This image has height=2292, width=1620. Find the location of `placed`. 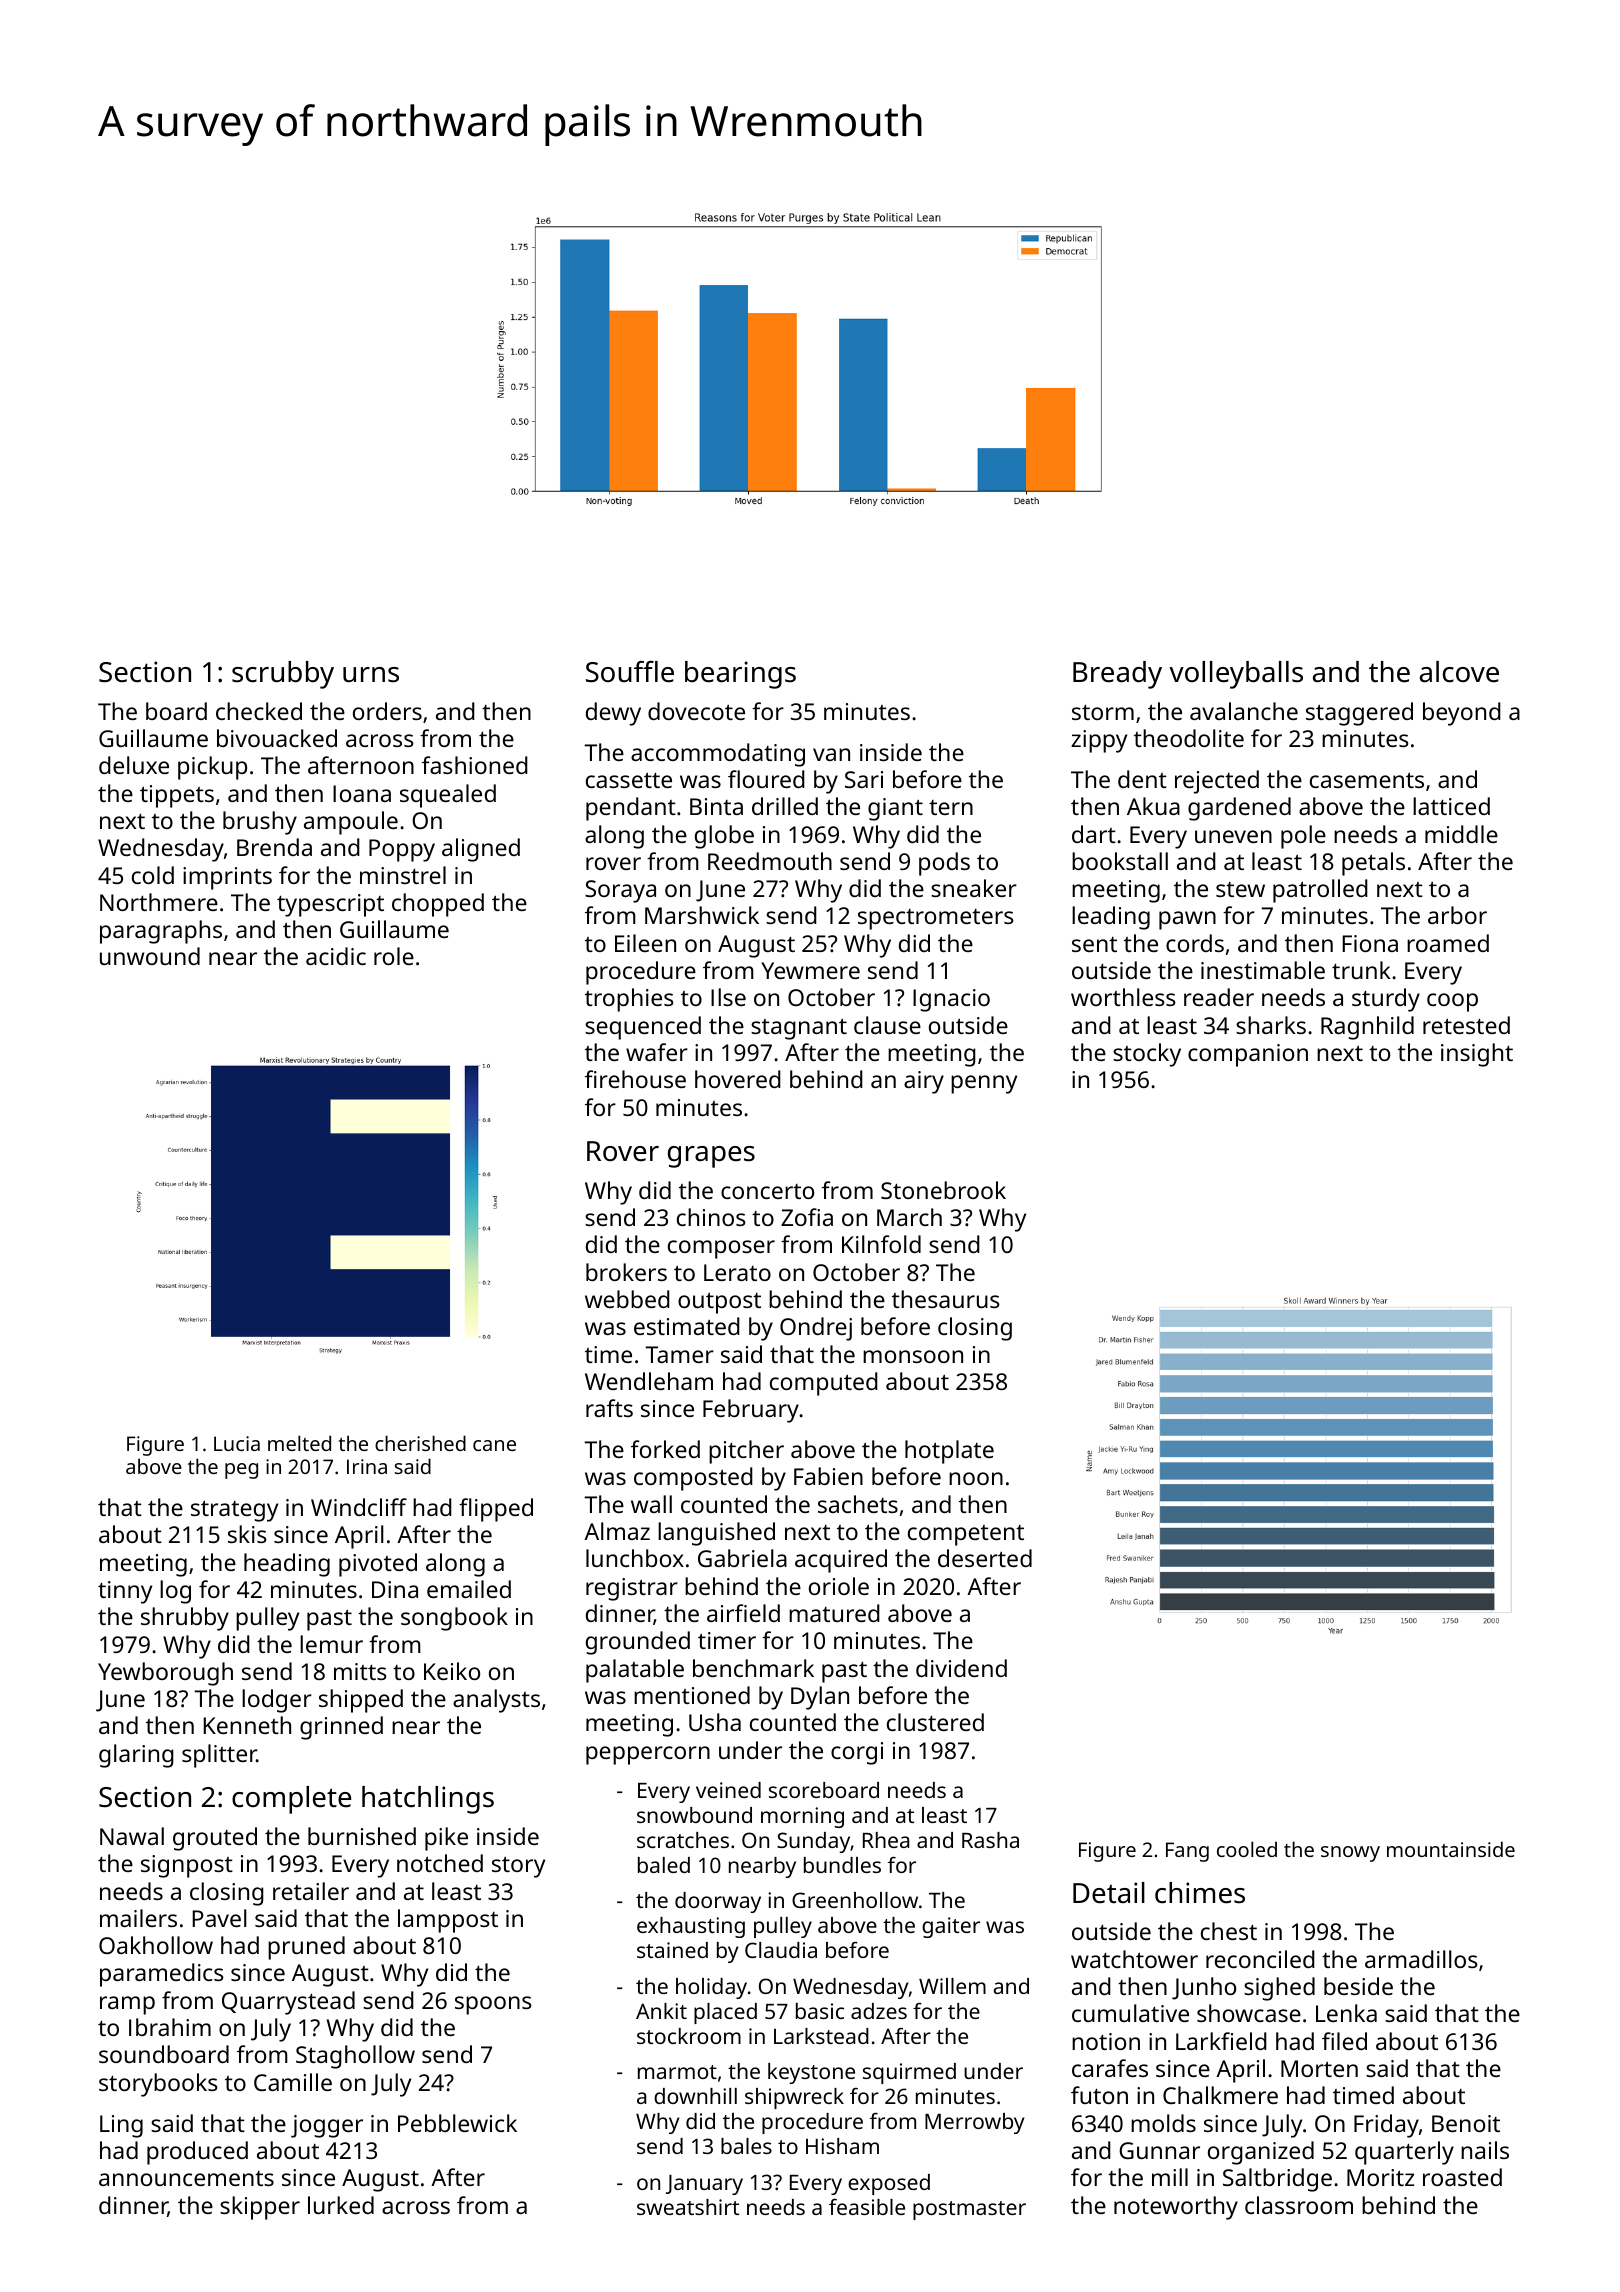

placed is located at coordinates (725, 2013).
